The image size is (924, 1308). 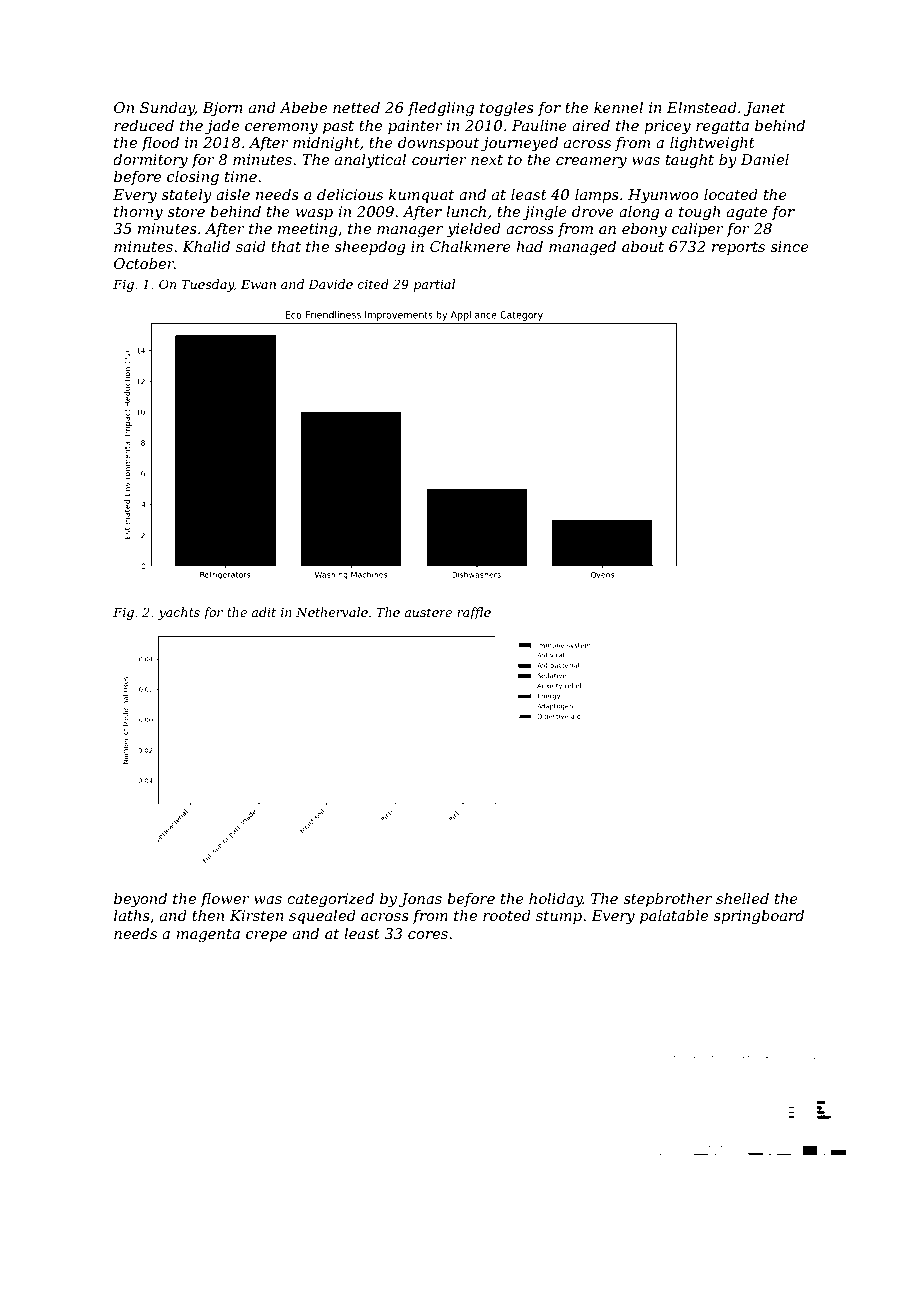 What do you see at coordinates (356, 107) in the image?
I see `netted` at bounding box center [356, 107].
